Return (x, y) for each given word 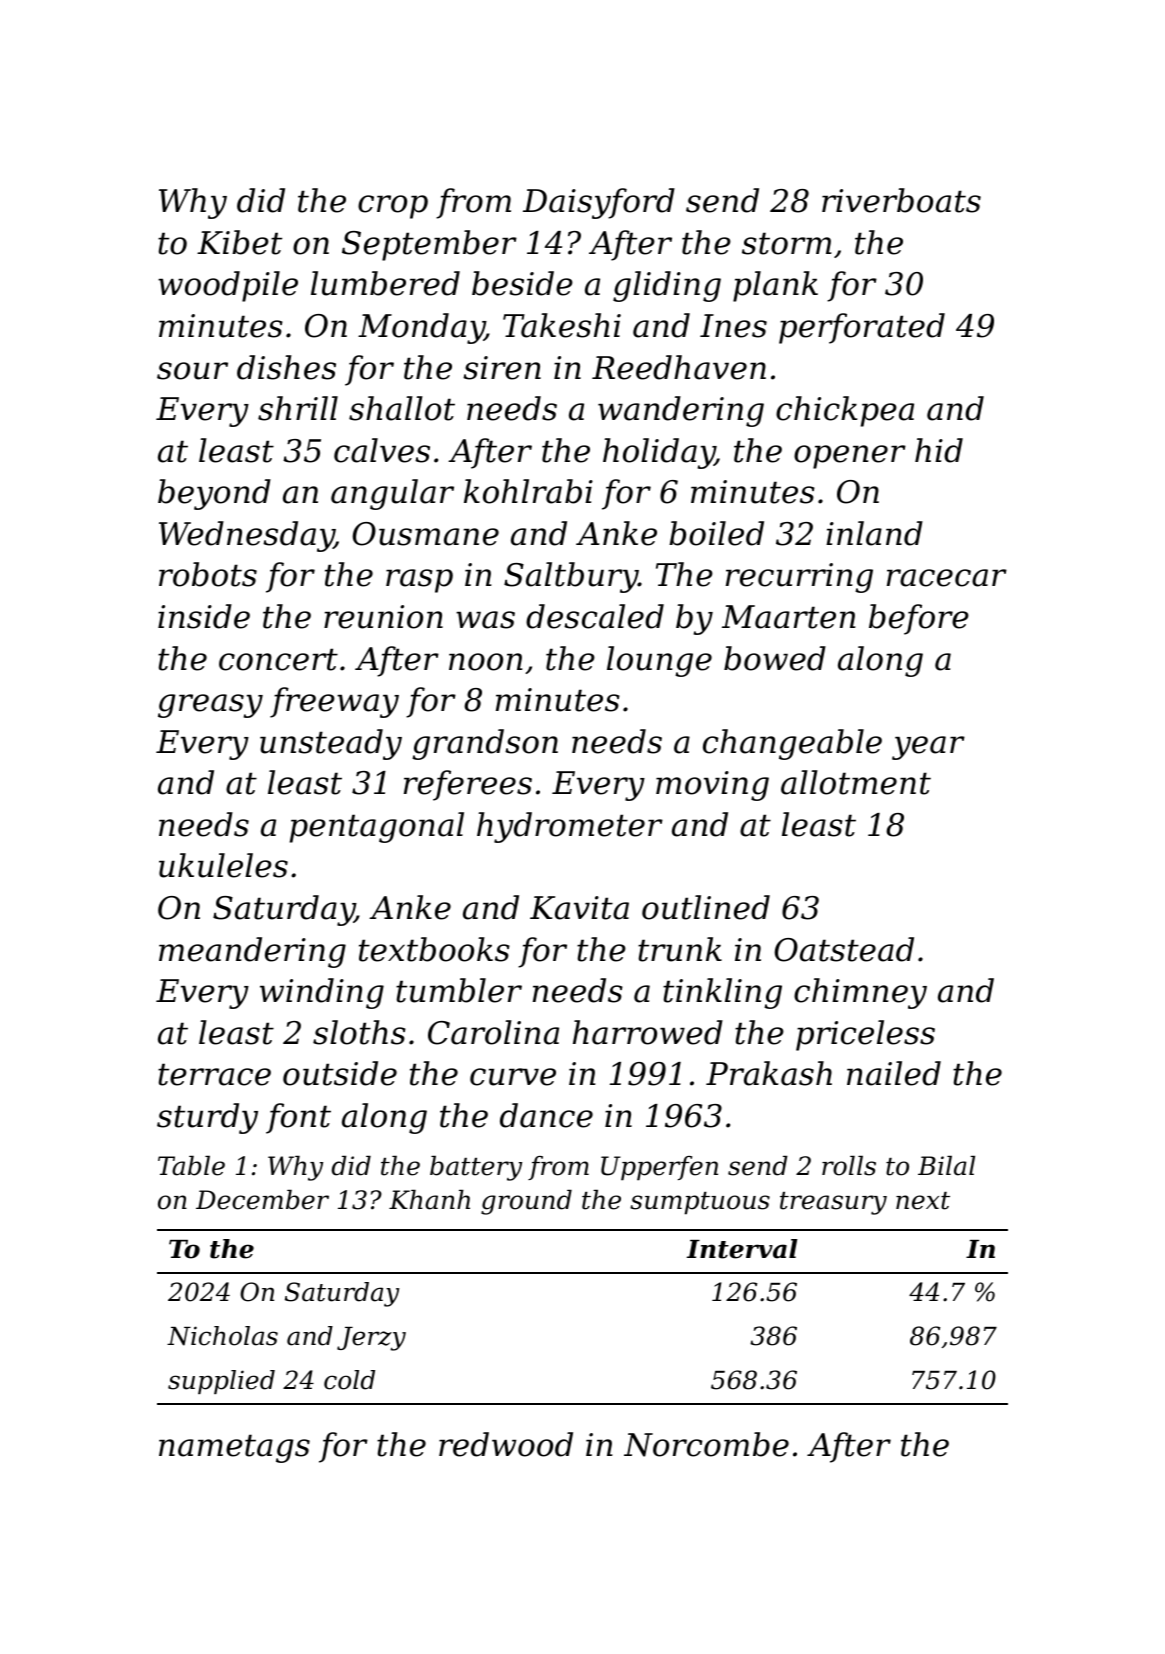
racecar (947, 578)
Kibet (239, 242)
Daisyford (599, 203)
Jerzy (371, 1339)
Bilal (946, 1166)
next (923, 1201)
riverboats (901, 200)
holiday (659, 453)
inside (204, 616)
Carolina (493, 1032)
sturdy (207, 1118)
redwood (506, 1444)
